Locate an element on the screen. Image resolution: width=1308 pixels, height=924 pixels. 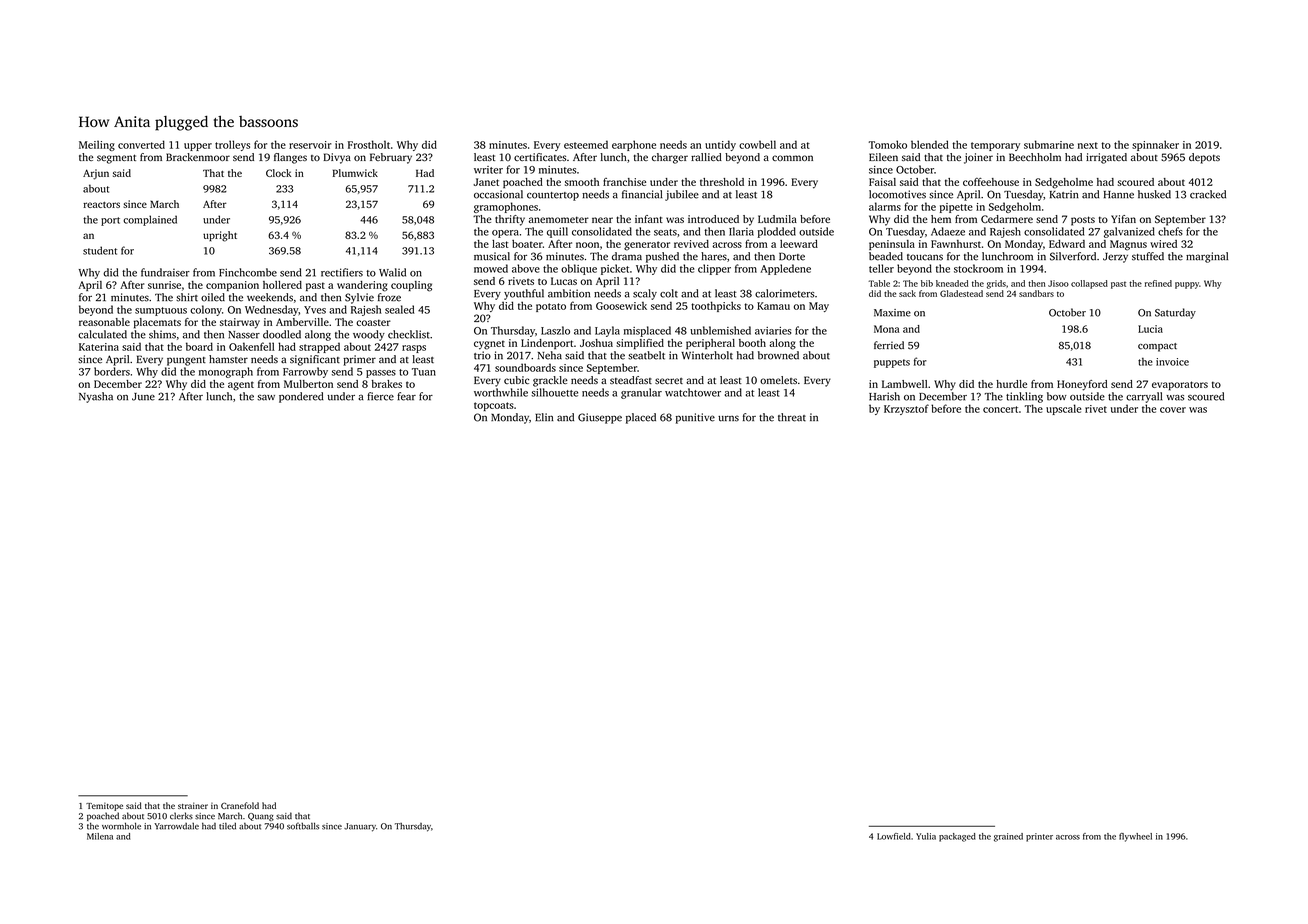
fundraiser is located at coordinates (165, 272).
